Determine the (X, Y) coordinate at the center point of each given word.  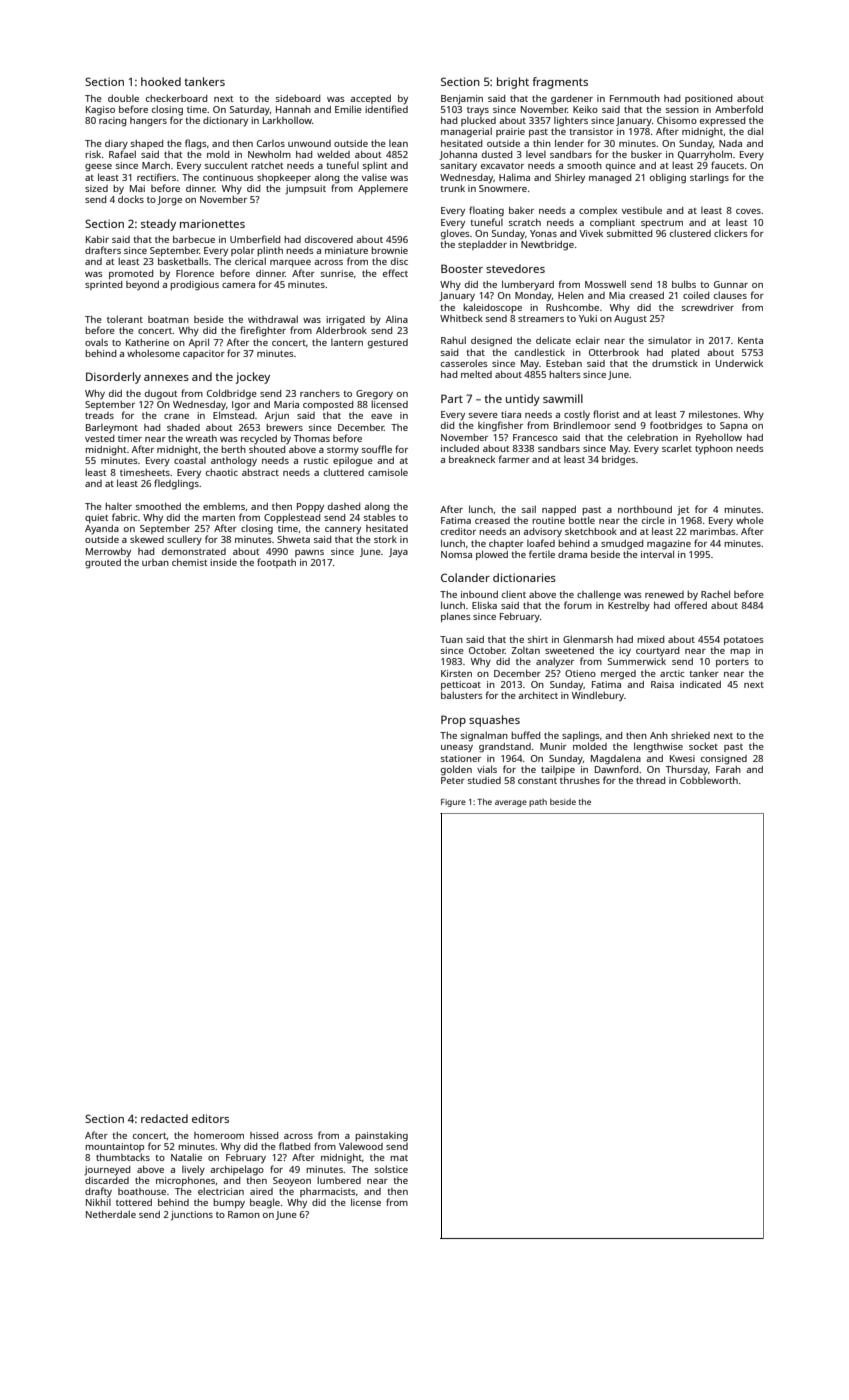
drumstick (675, 363)
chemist (190, 562)
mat (399, 1158)
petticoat (461, 685)
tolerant (125, 319)
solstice (391, 1169)
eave (381, 416)
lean (398, 143)
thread (650, 780)
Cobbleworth (709, 780)
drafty (98, 1192)
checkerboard (176, 98)
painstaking (381, 1137)
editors (210, 1118)
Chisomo (677, 120)
